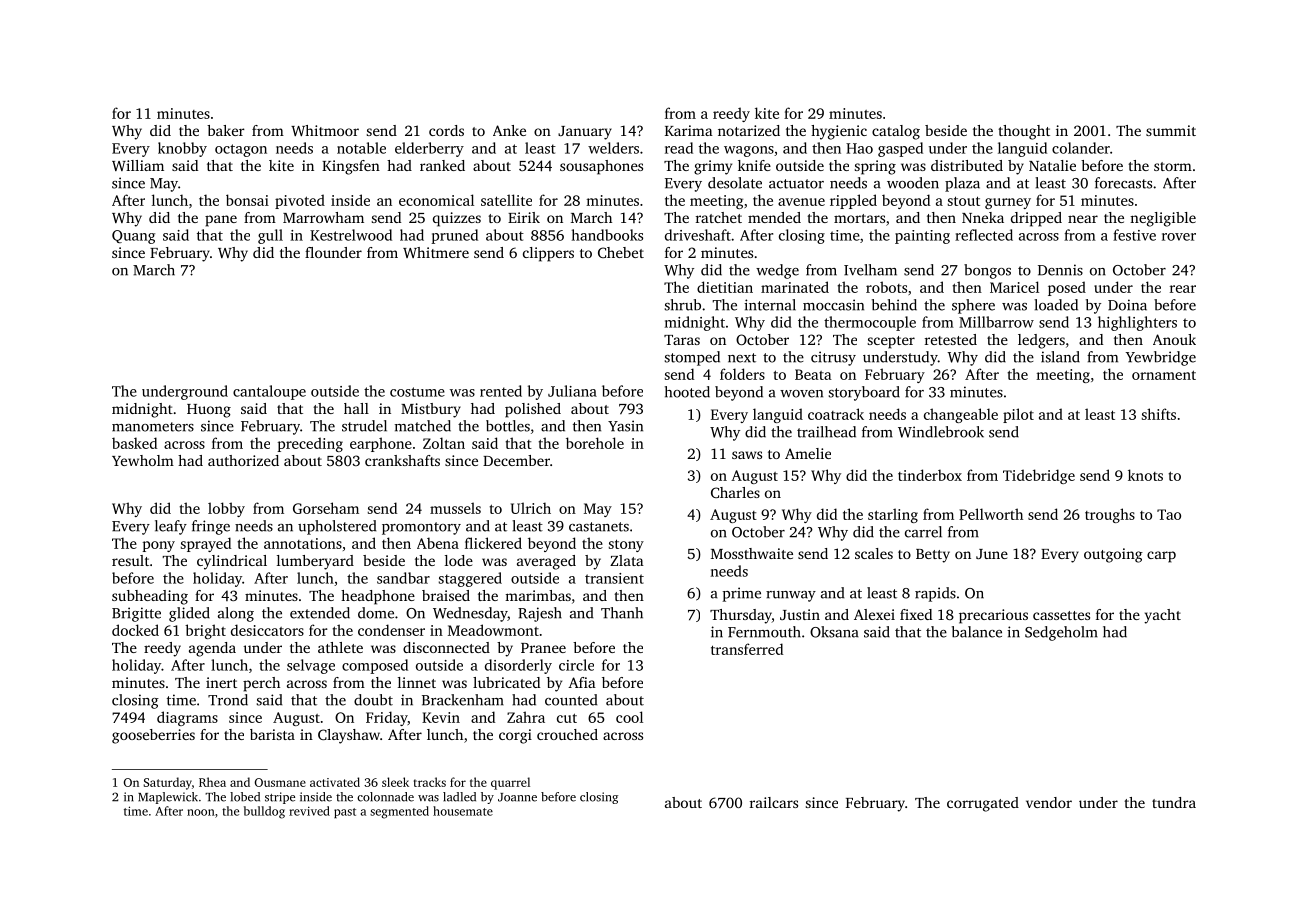  I want to click on rapids, so click(935, 594).
